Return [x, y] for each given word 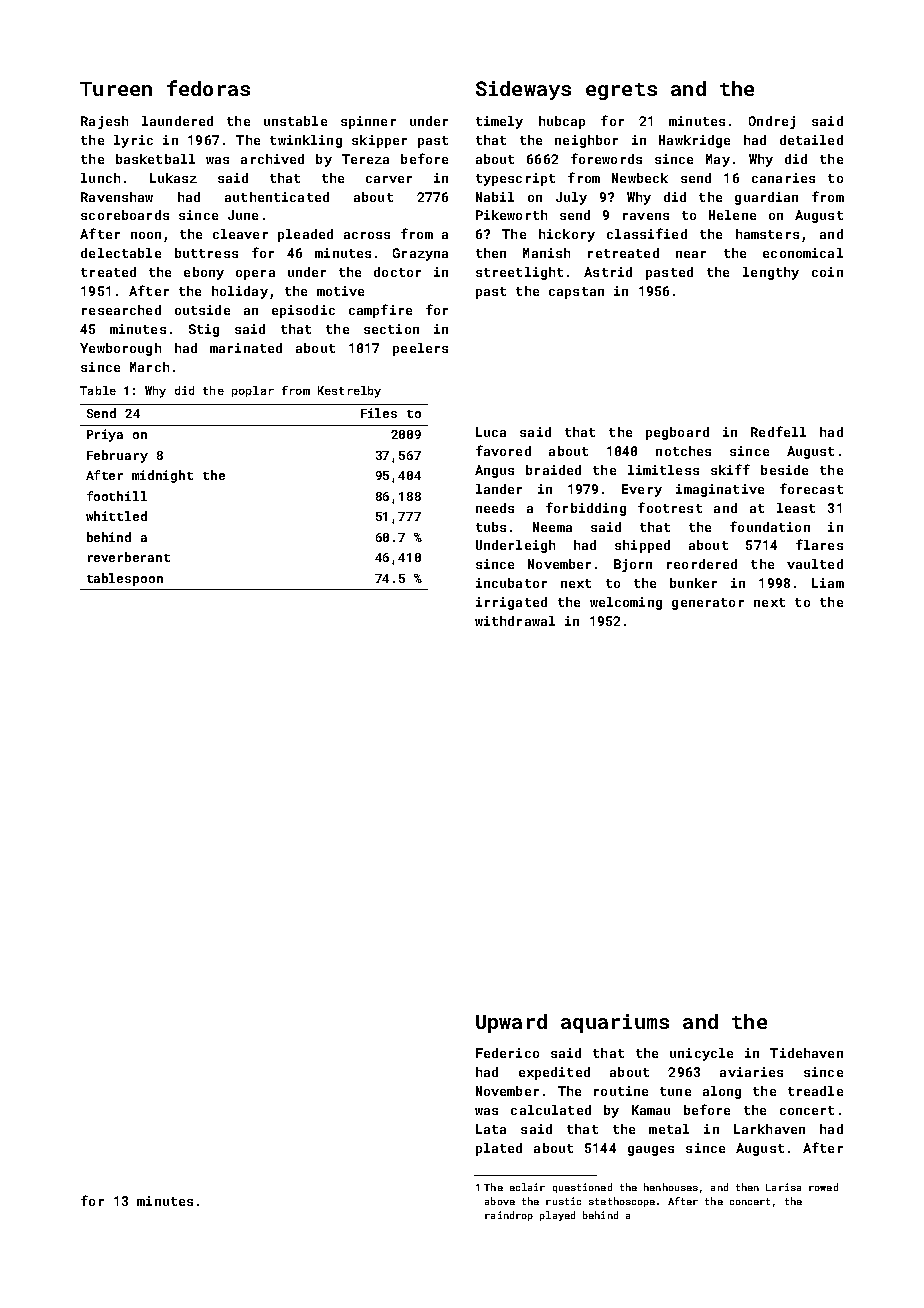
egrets [621, 91]
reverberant [129, 557]
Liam [828, 583]
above [500, 1201]
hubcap [562, 122]
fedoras [208, 88]
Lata [491, 1129]
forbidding [586, 509]
